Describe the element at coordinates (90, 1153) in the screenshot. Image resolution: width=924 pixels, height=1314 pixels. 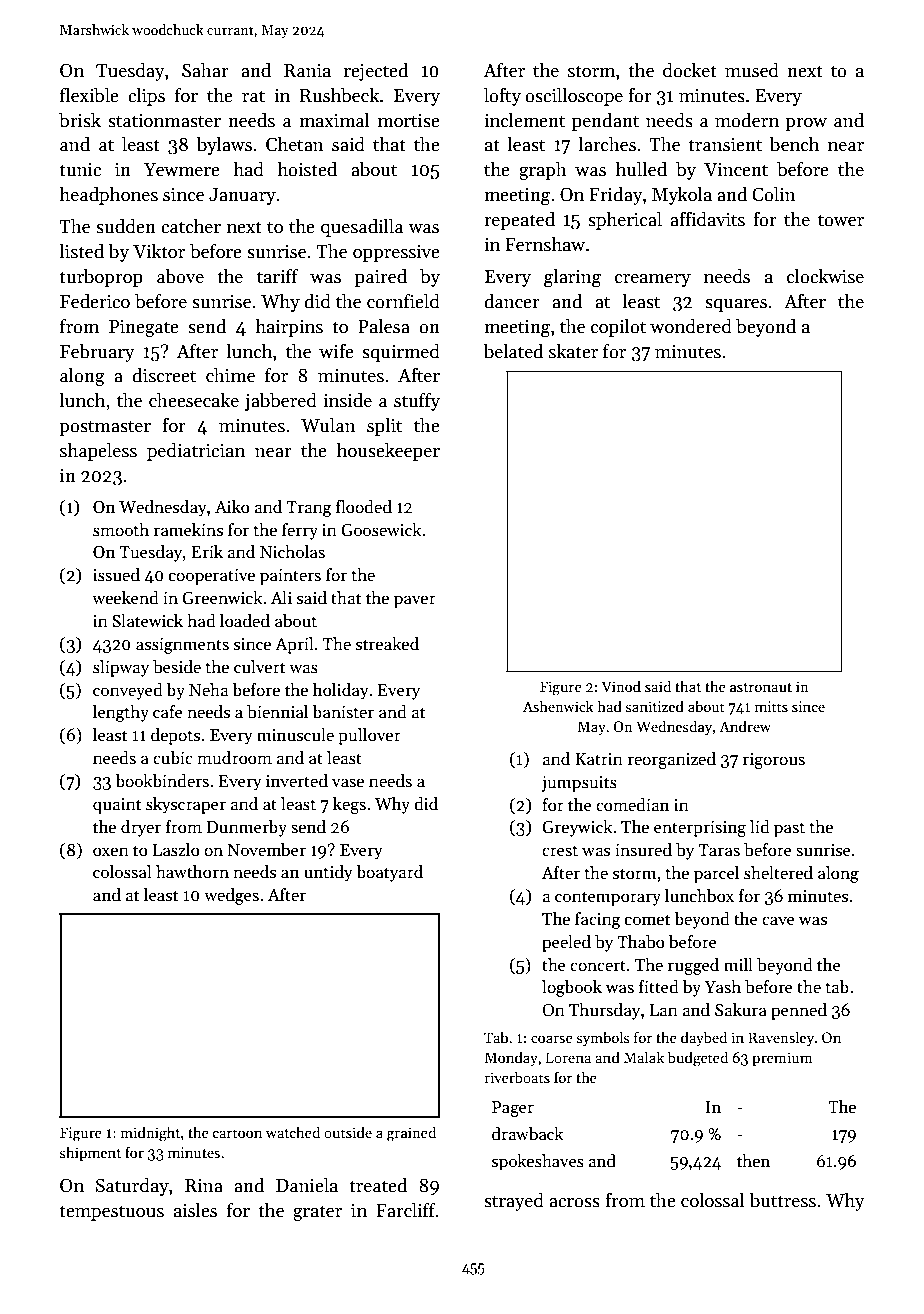
I see `shipment` at that location.
